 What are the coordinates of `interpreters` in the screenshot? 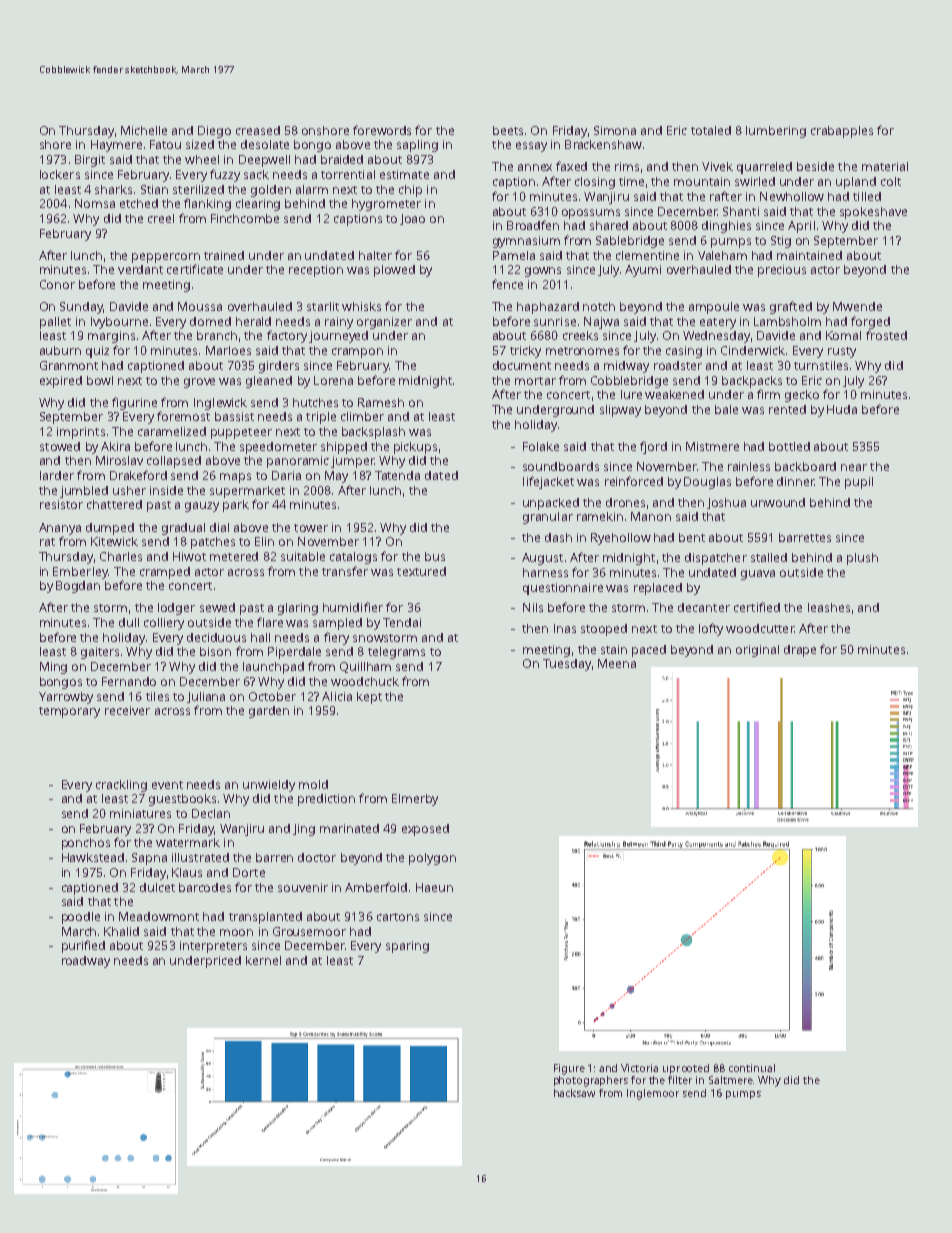 It's located at (213, 947).
